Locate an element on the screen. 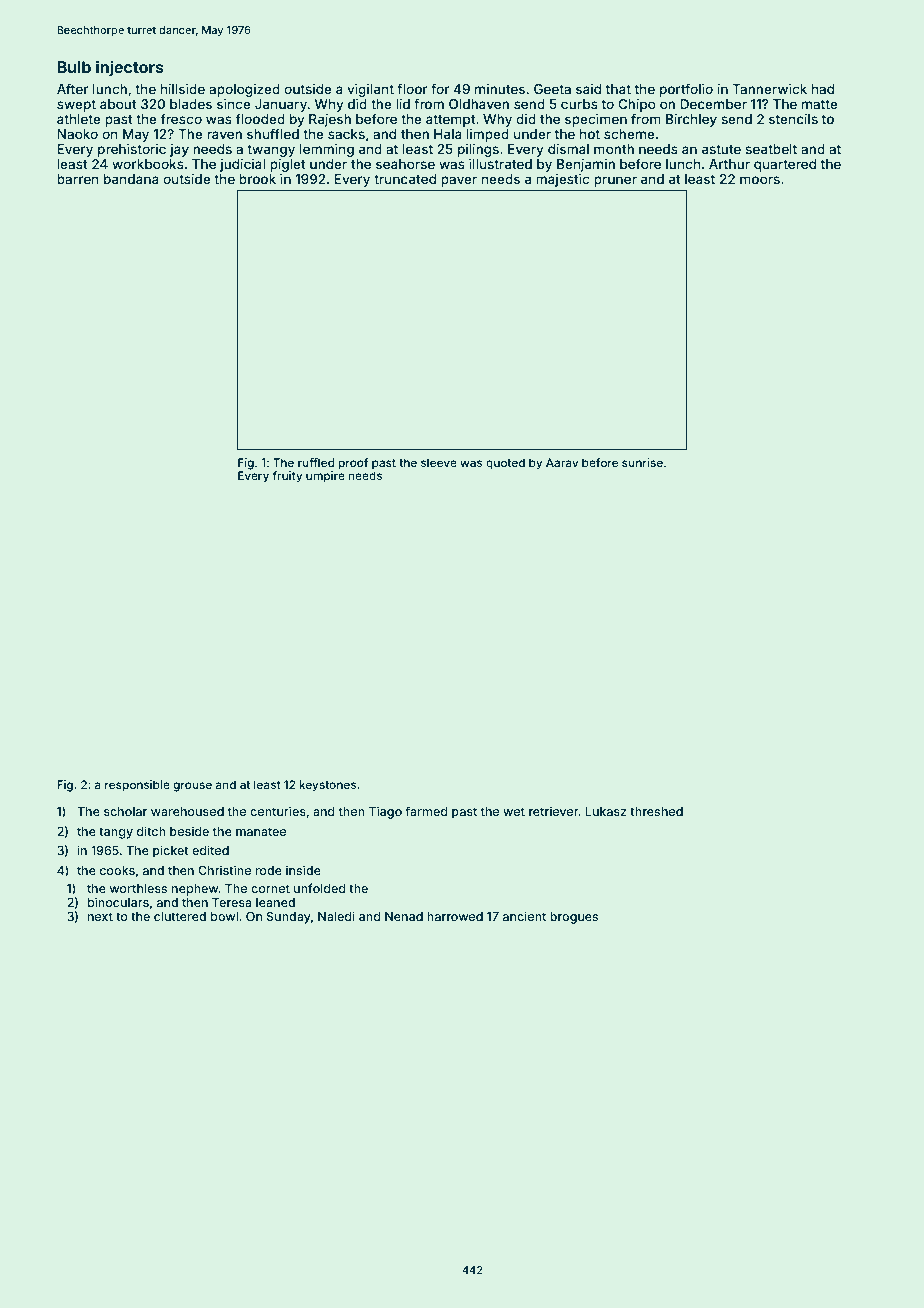  next is located at coordinates (100, 916).
